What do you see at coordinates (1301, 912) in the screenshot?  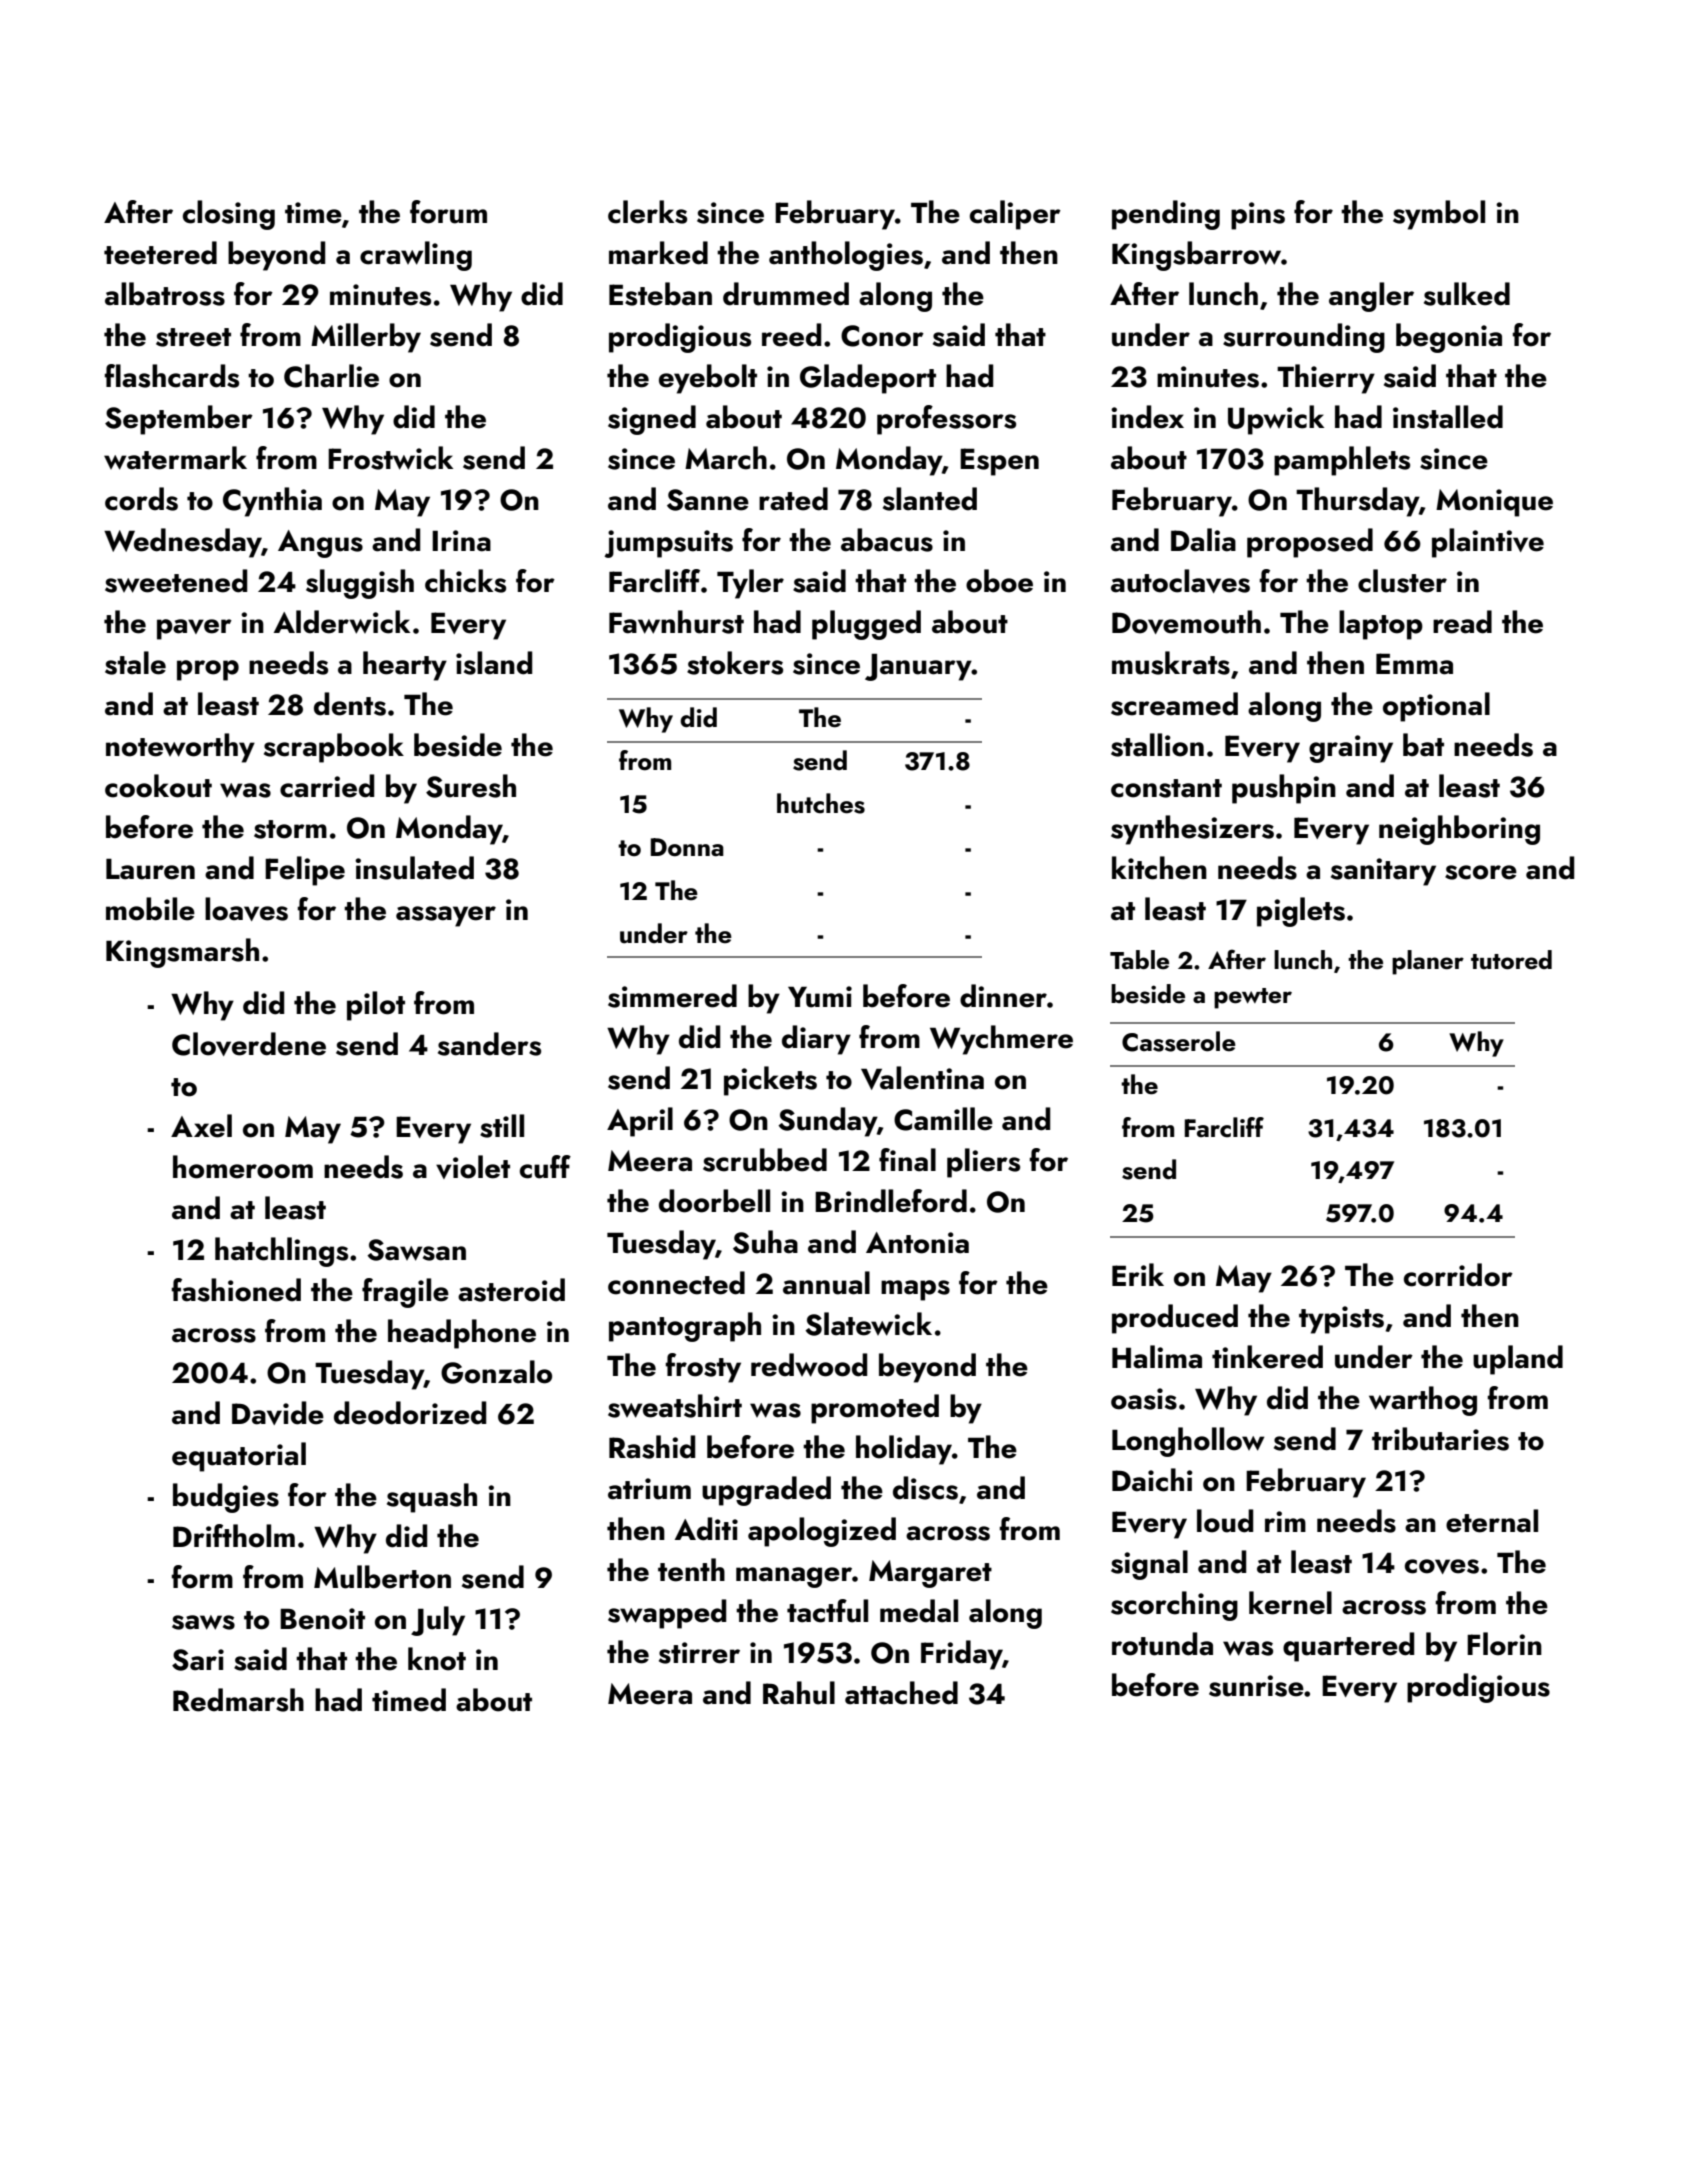 I see `piglets` at bounding box center [1301, 912].
